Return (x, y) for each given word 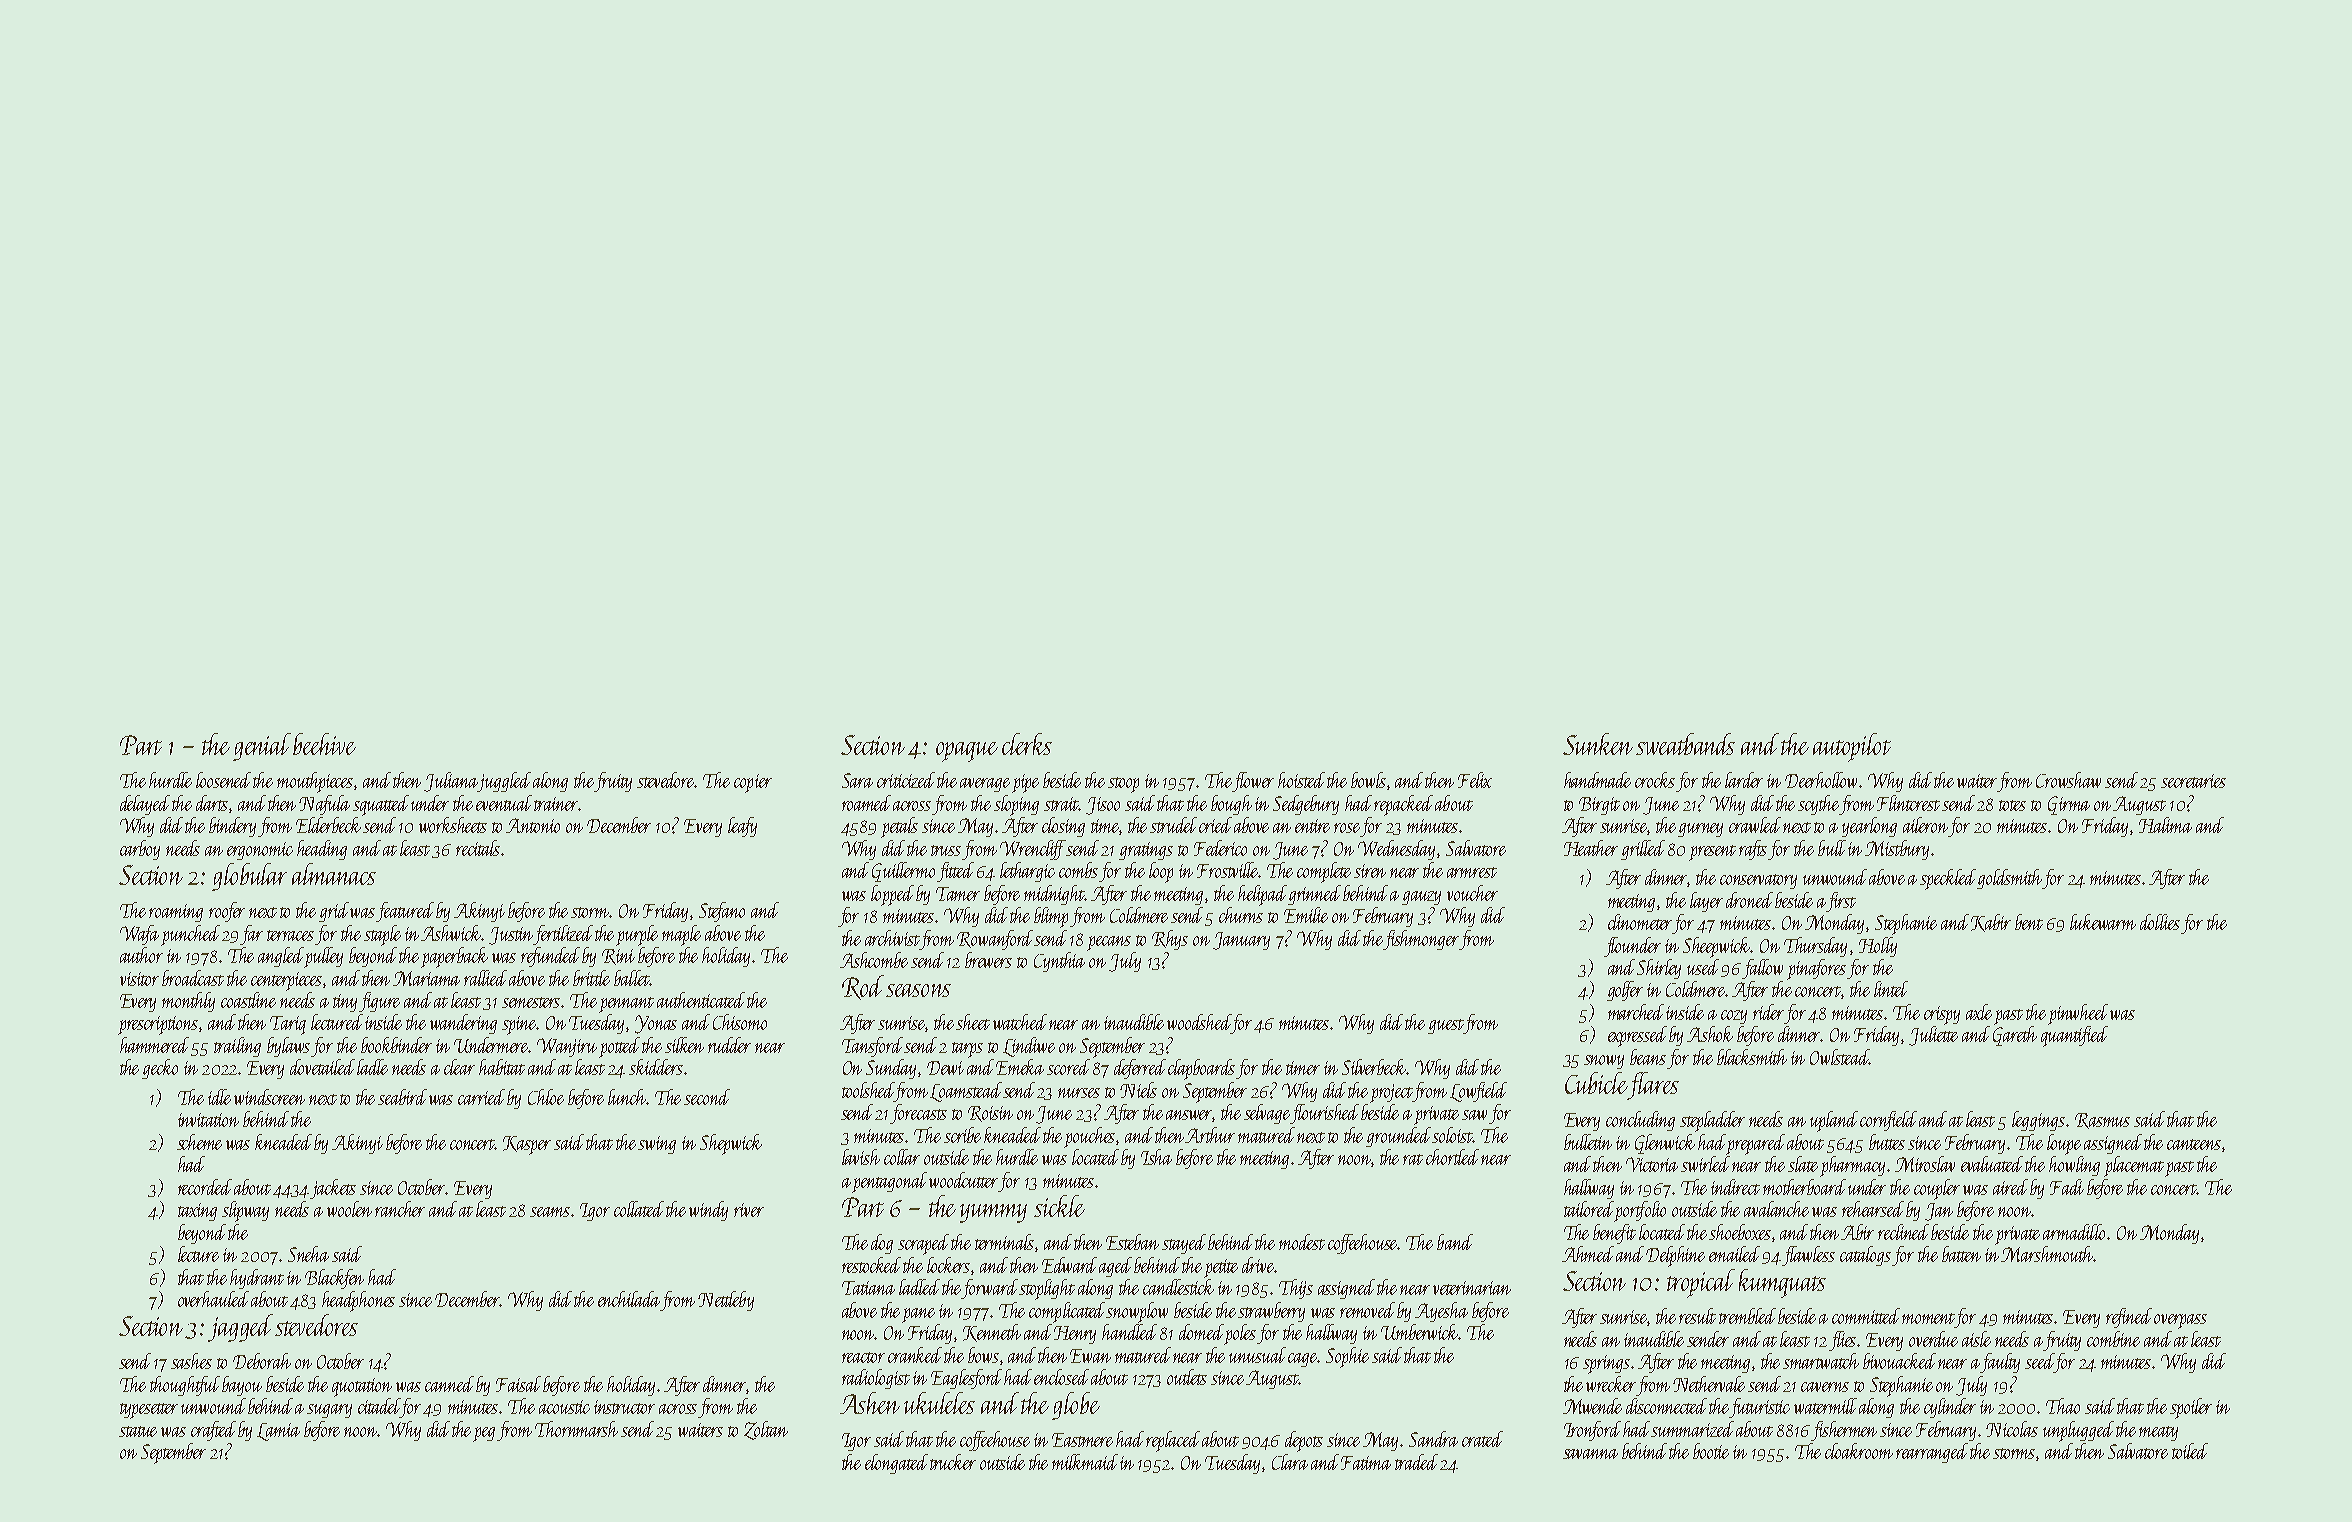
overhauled (213, 1299)
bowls (1368, 780)
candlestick (1178, 1287)
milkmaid (1085, 1462)
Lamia (278, 1432)
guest (1445, 1026)
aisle (1976, 1339)
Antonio (533, 825)
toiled (2190, 1451)
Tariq (288, 1025)
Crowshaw (2068, 780)
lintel (1891, 989)
